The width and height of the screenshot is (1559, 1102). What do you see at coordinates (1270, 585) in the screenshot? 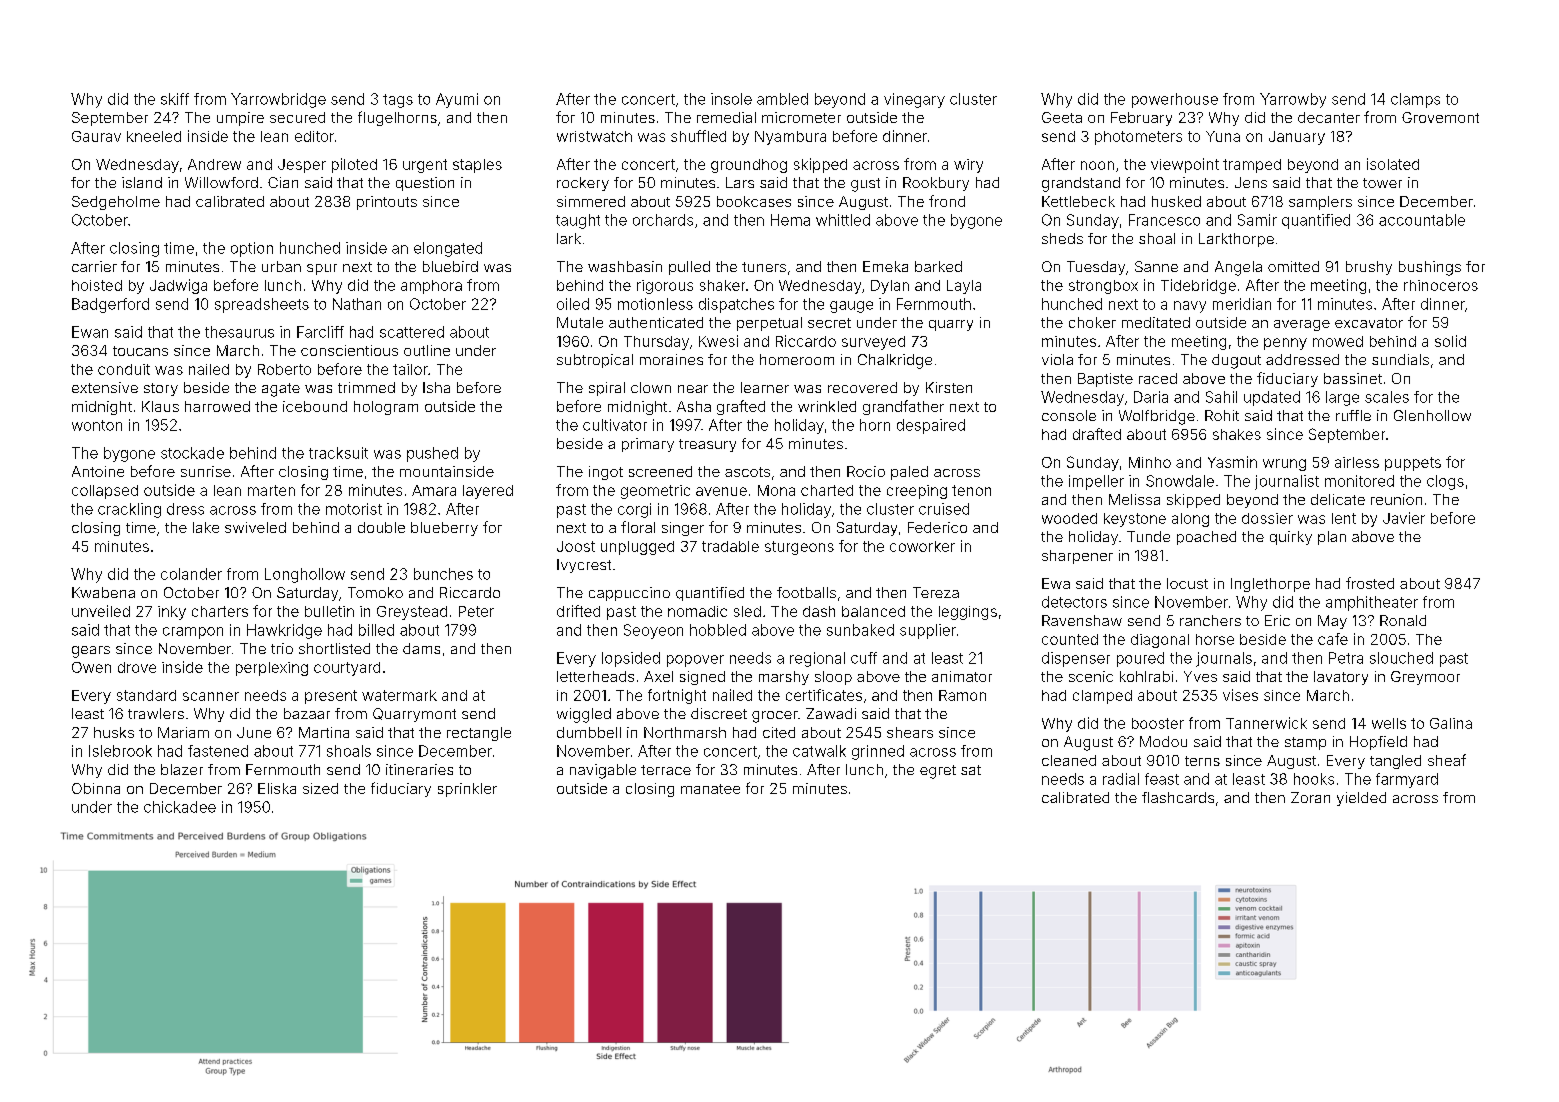
I see `Inglethorpe` at bounding box center [1270, 585].
